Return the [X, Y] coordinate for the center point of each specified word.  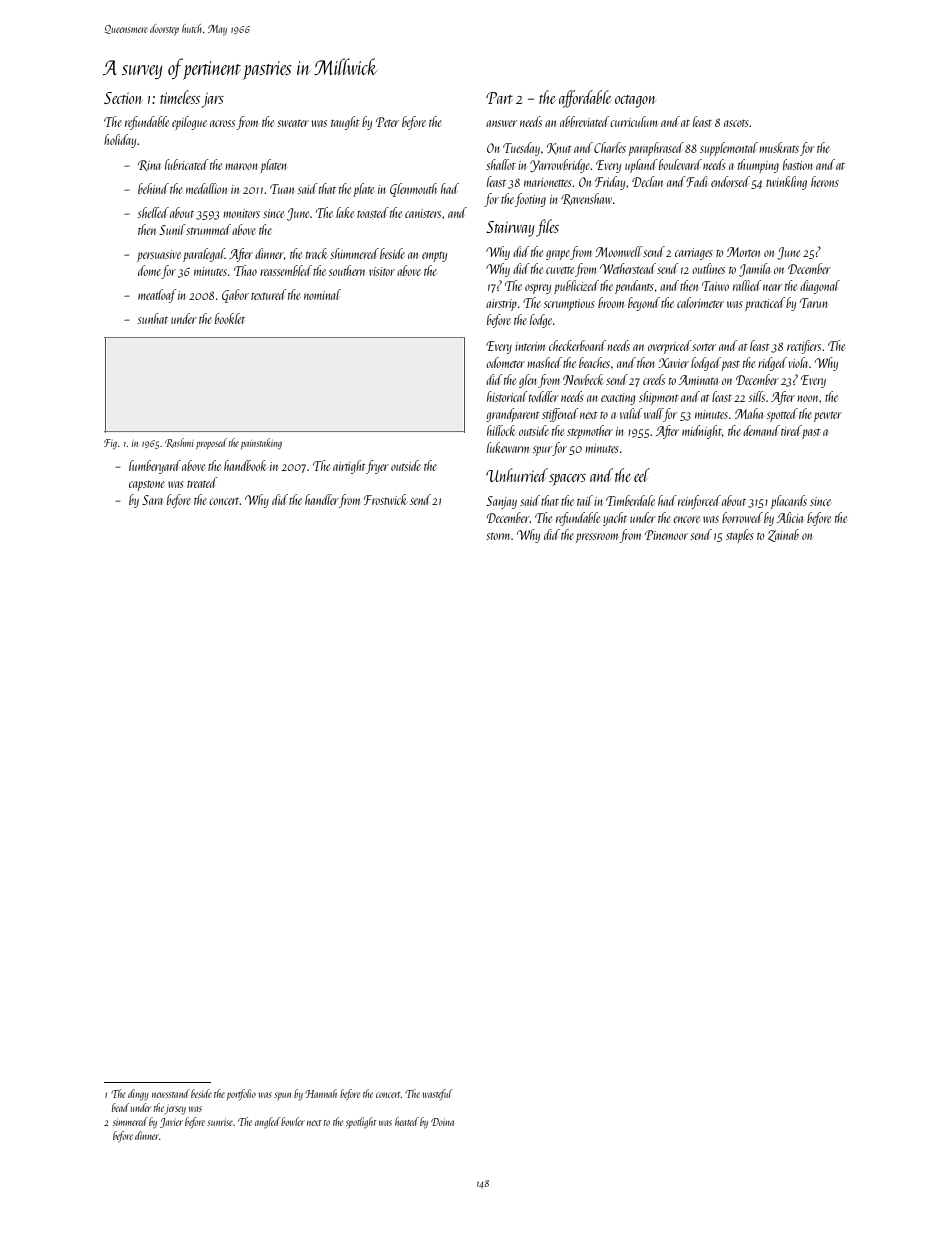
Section [122, 98]
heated [407, 1121]
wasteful [437, 1094]
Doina [442, 1122]
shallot [501, 164]
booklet [230, 318]
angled [267, 1122]
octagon [635, 101]
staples [740, 536]
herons [825, 181]
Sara [152, 500]
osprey [538, 289]
